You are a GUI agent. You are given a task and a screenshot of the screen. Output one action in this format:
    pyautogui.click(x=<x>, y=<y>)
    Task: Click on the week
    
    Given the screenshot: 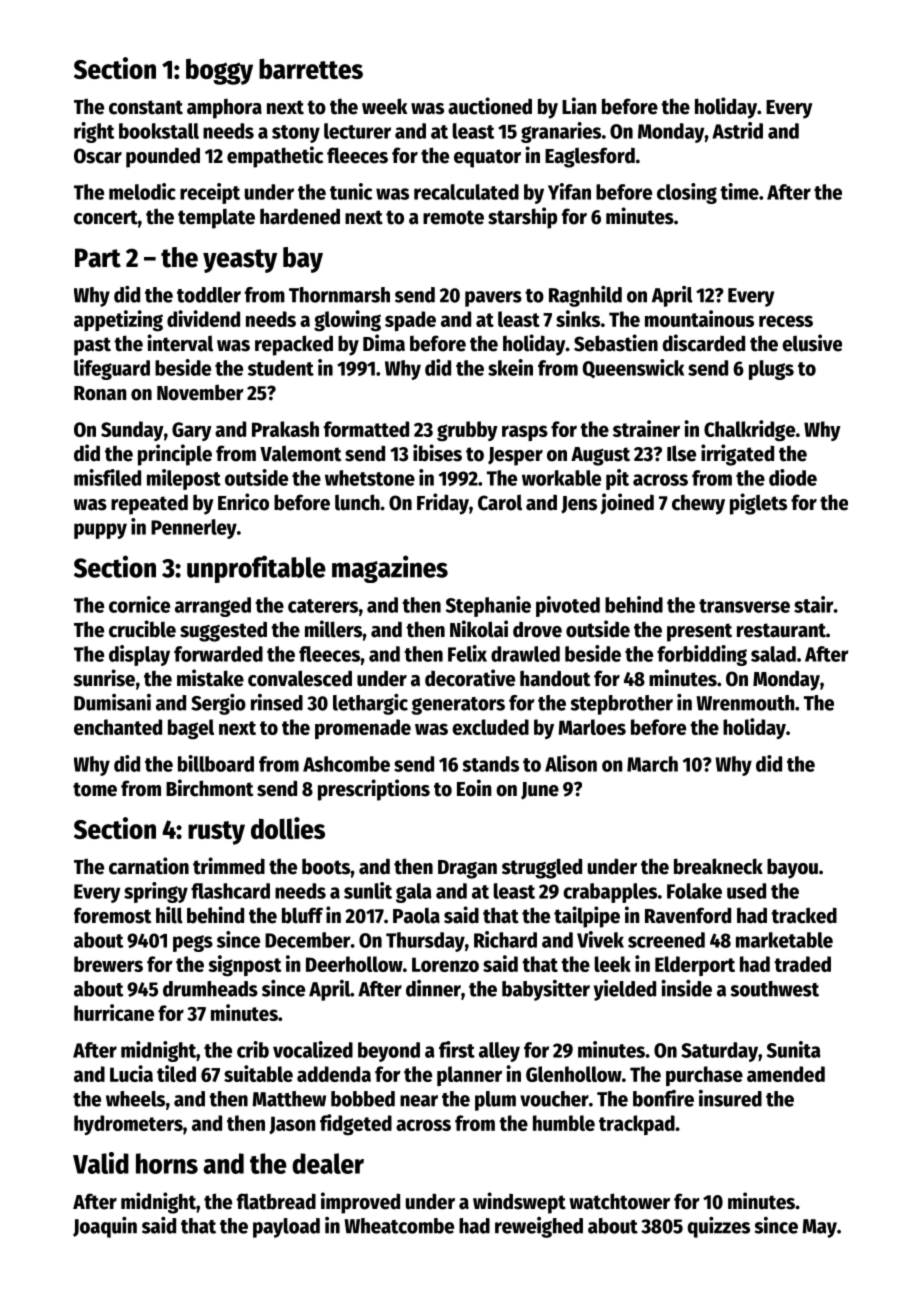 What is the action you would take?
    pyautogui.click(x=385, y=106)
